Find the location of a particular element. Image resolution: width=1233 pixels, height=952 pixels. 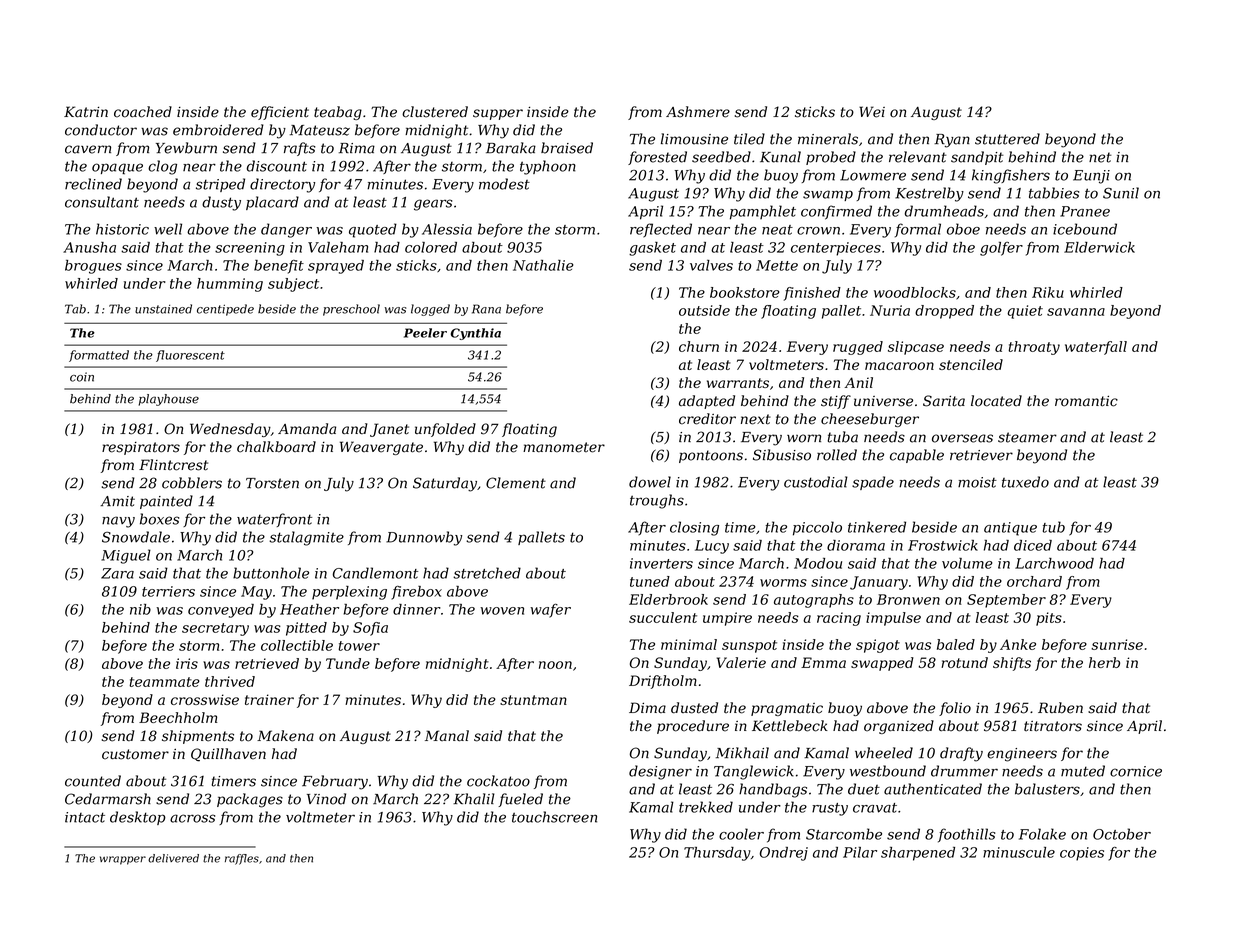

Cynthia is located at coordinates (476, 334).
